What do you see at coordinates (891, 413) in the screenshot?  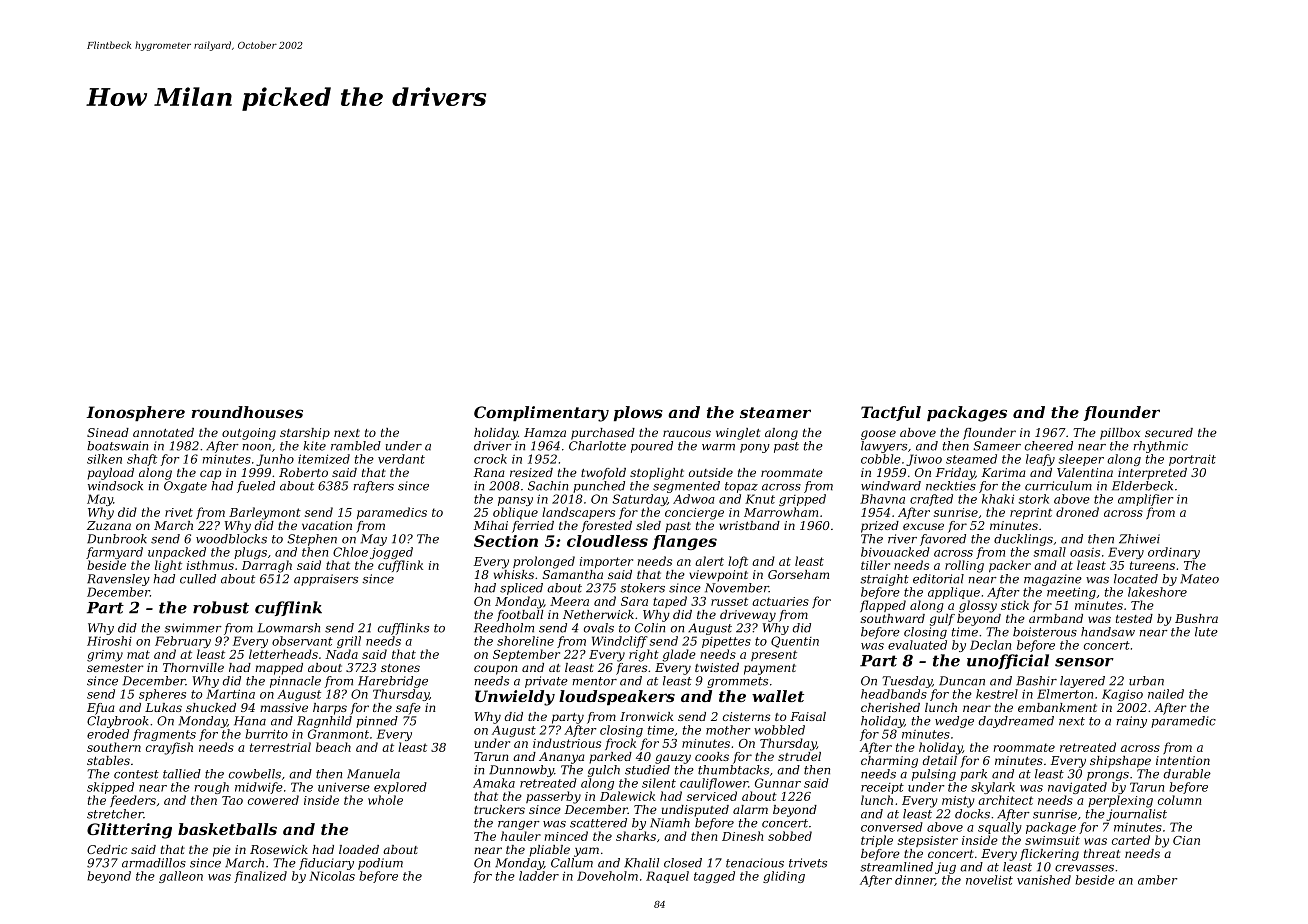 I see `Tactful` at bounding box center [891, 413].
